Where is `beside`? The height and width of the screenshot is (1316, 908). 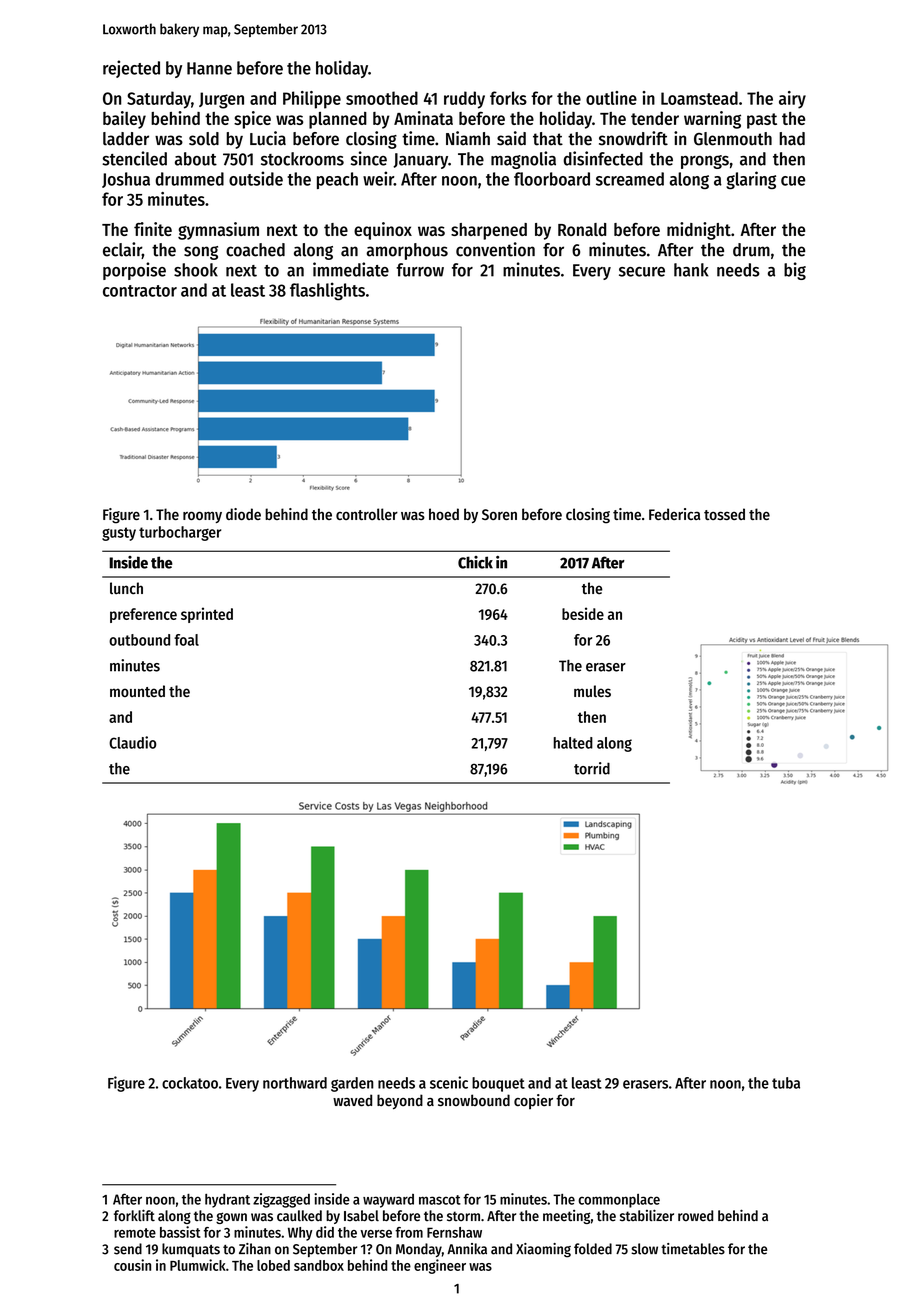
beside is located at coordinates (583, 613).
